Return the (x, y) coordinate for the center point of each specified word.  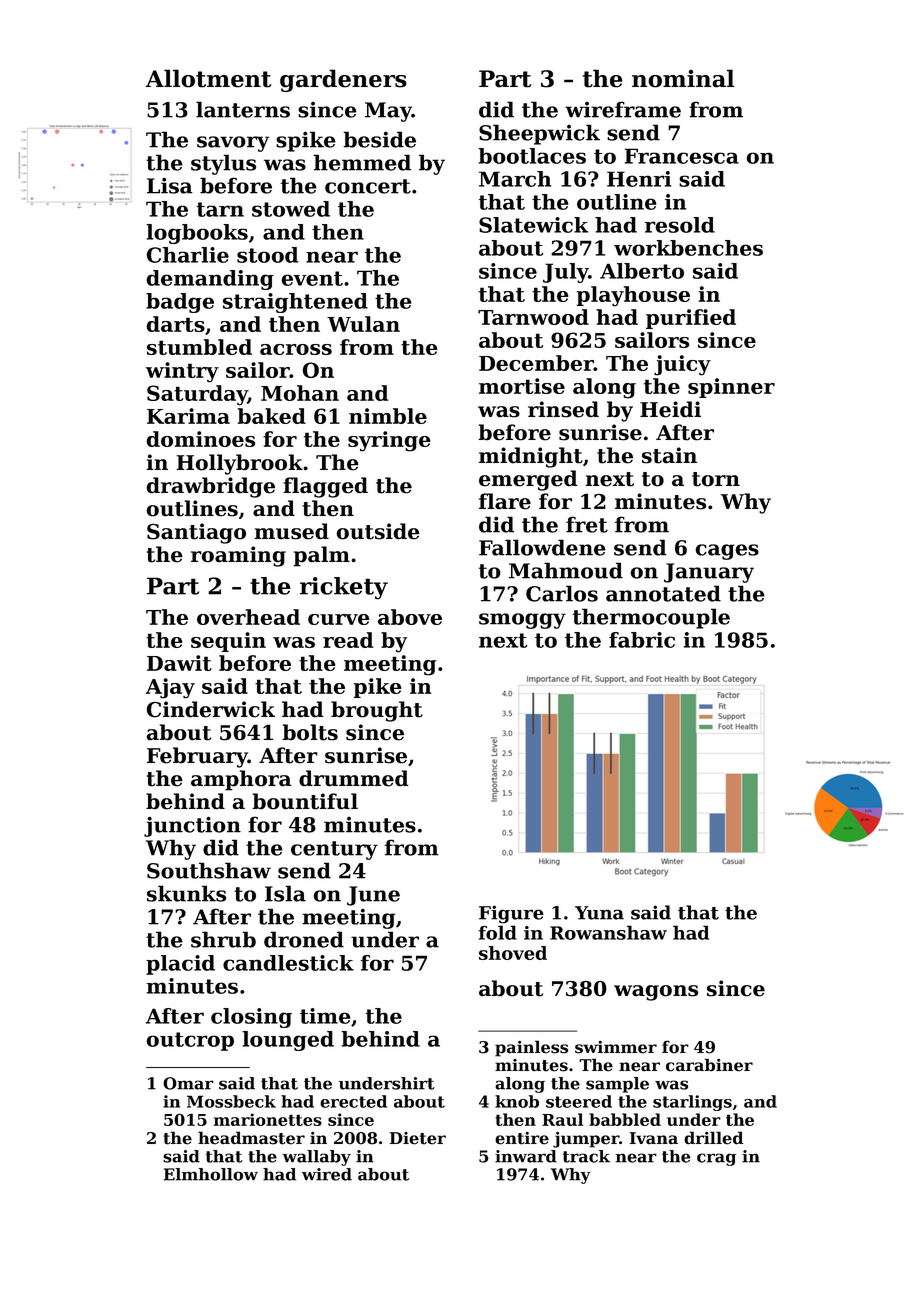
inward (526, 1156)
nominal (683, 78)
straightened (295, 303)
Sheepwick (539, 134)
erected (353, 1101)
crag (716, 1159)
